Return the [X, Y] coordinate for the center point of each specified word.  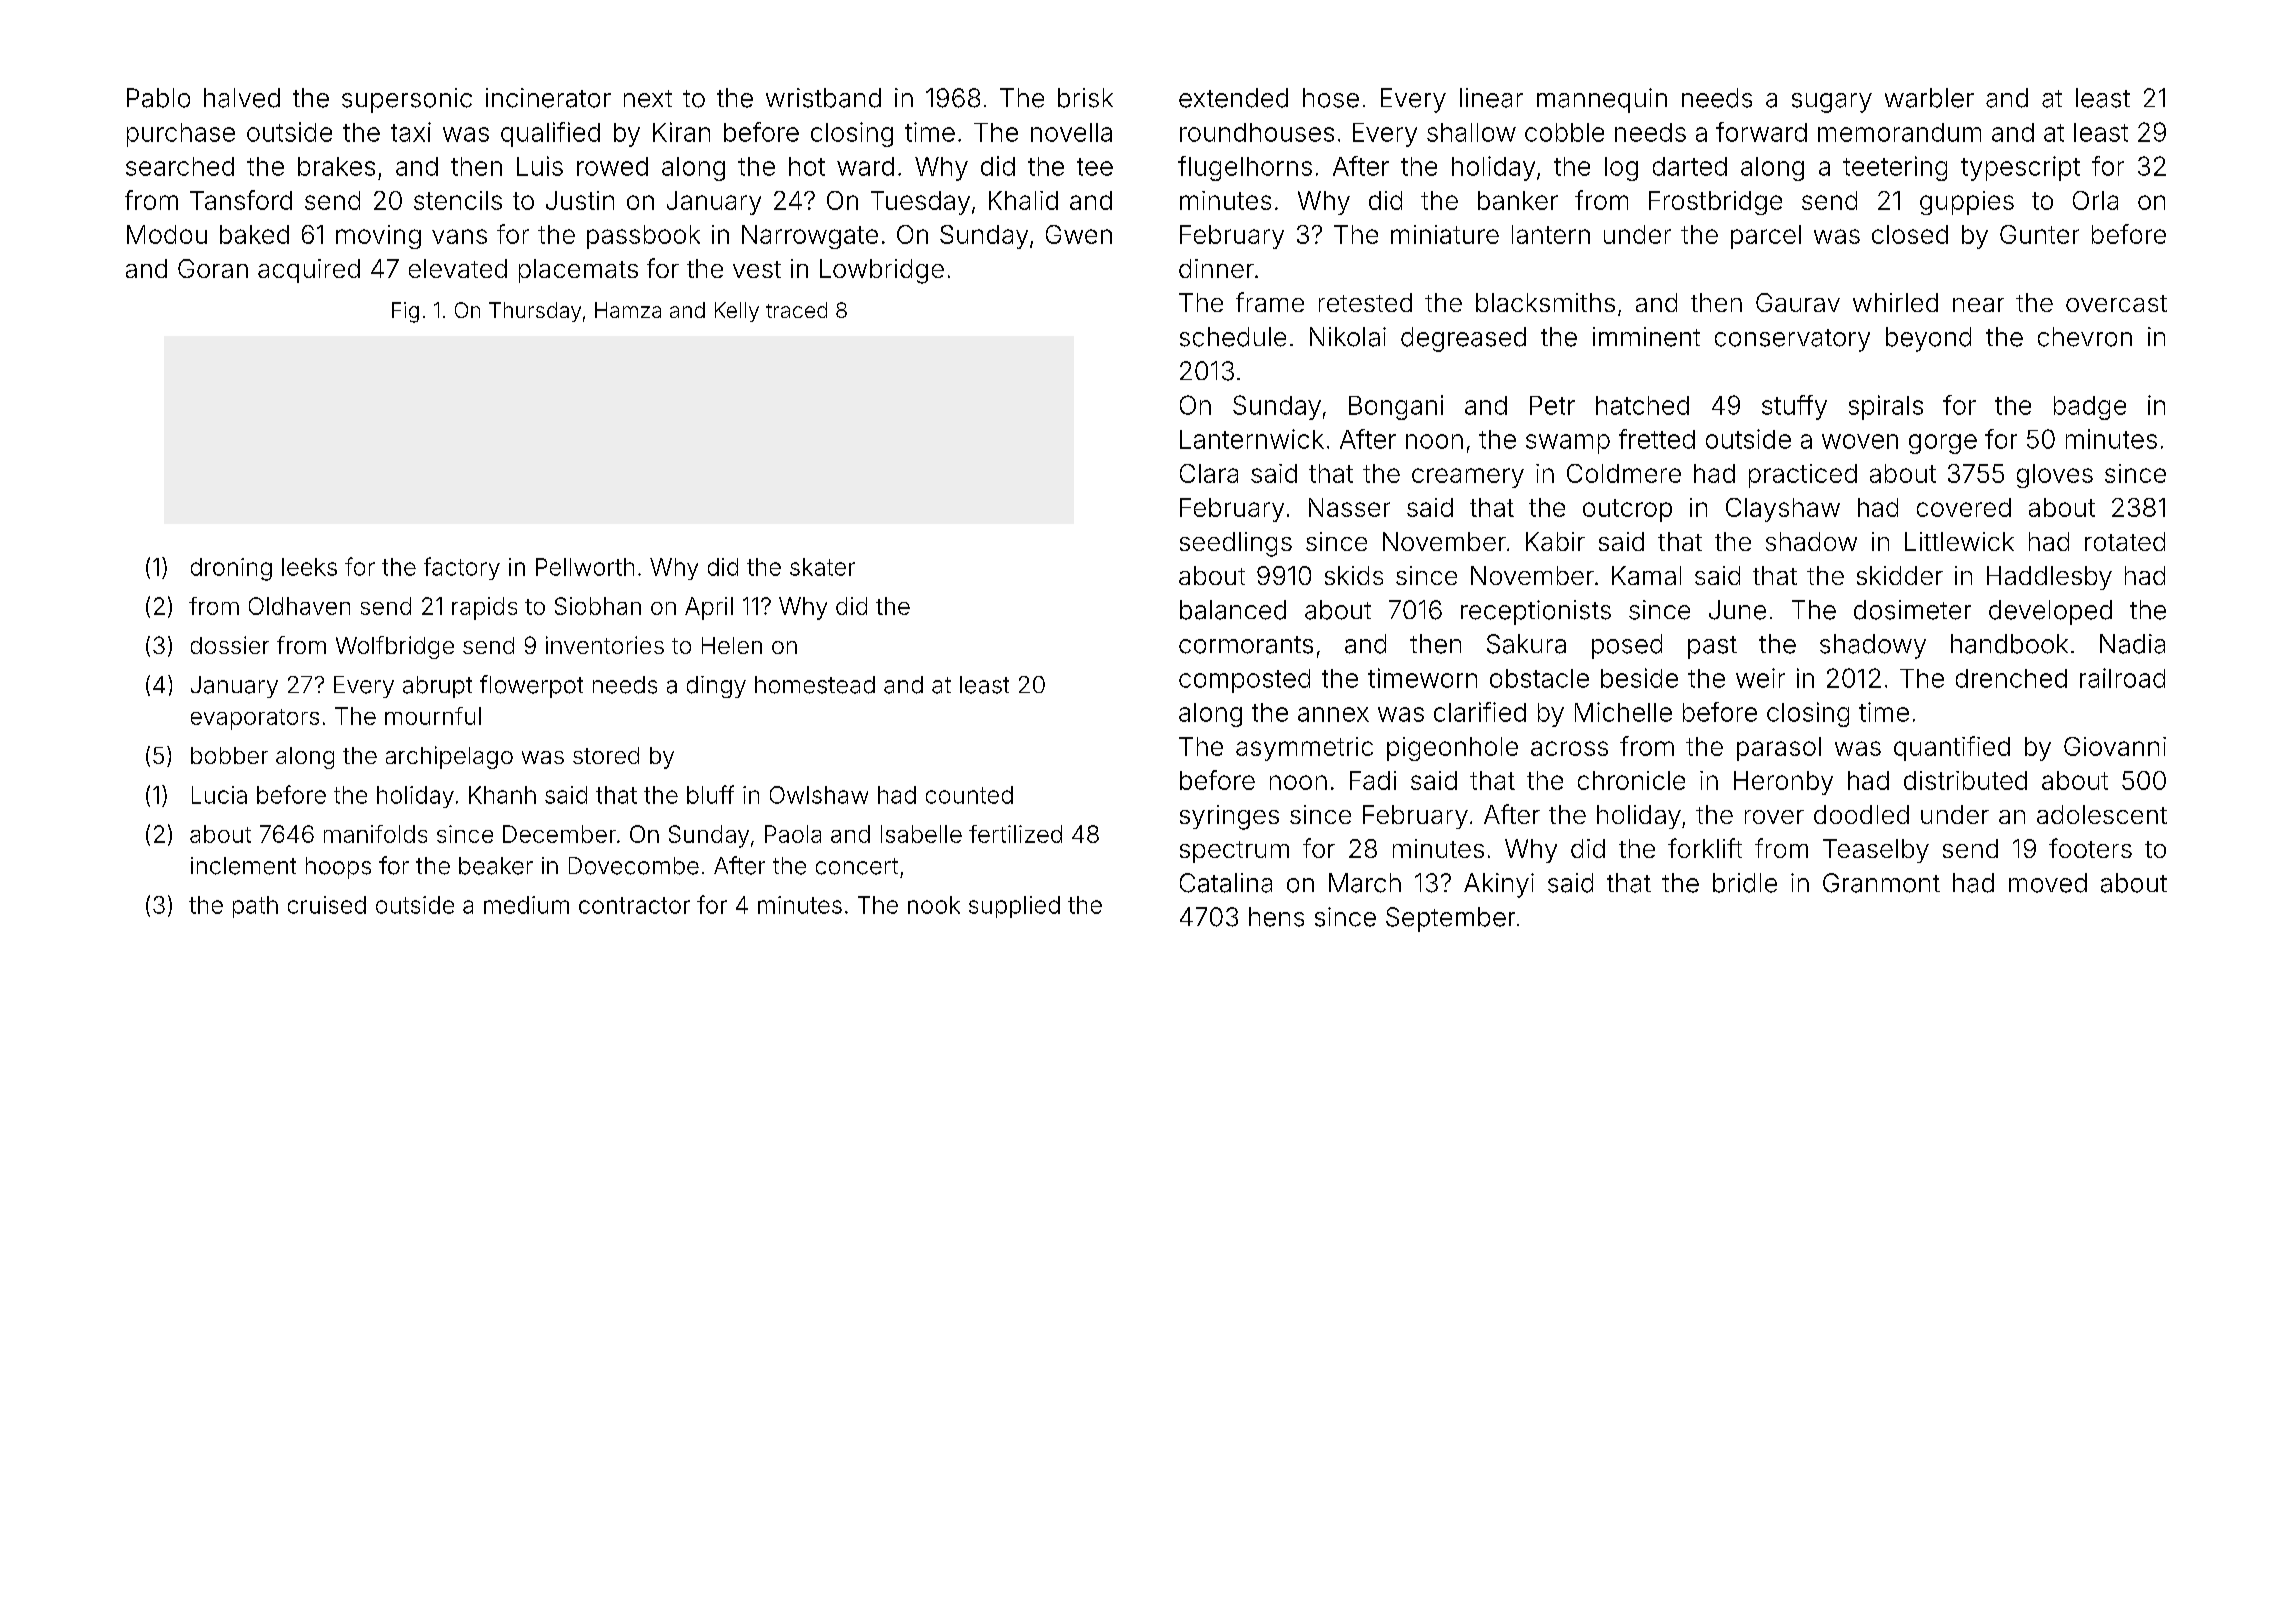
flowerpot [531, 686]
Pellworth [585, 567]
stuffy [1794, 407]
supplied [1014, 907]
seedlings [1236, 544]
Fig [405, 312]
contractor [634, 905]
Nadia [2132, 644]
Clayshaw [1783, 510]
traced [796, 310]
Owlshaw [819, 795]
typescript [2020, 168]
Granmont [1881, 883]
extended [1233, 98]
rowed [612, 166]
